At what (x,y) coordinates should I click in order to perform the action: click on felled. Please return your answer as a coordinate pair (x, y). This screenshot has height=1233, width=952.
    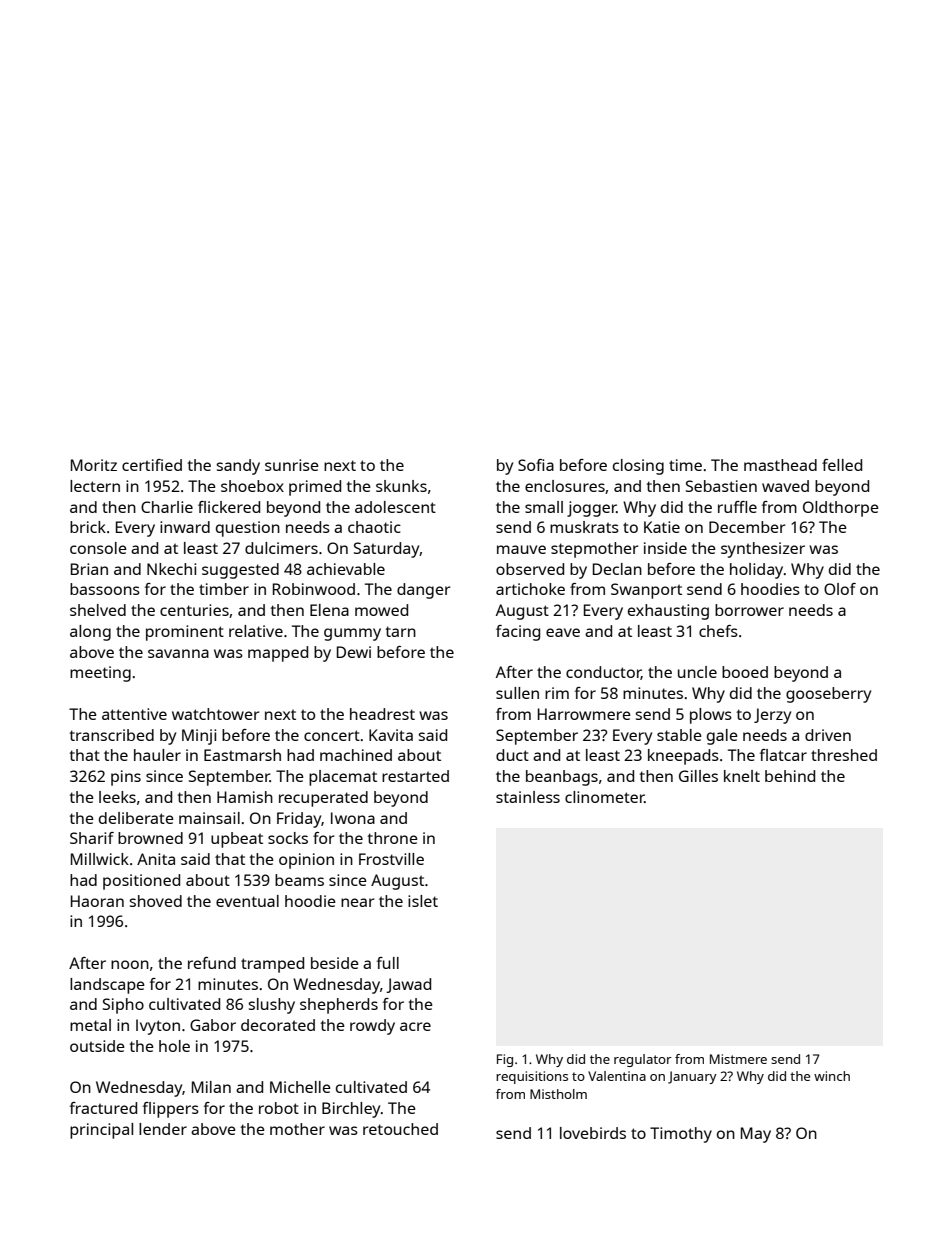
    Looking at the image, I should click on (842, 465).
